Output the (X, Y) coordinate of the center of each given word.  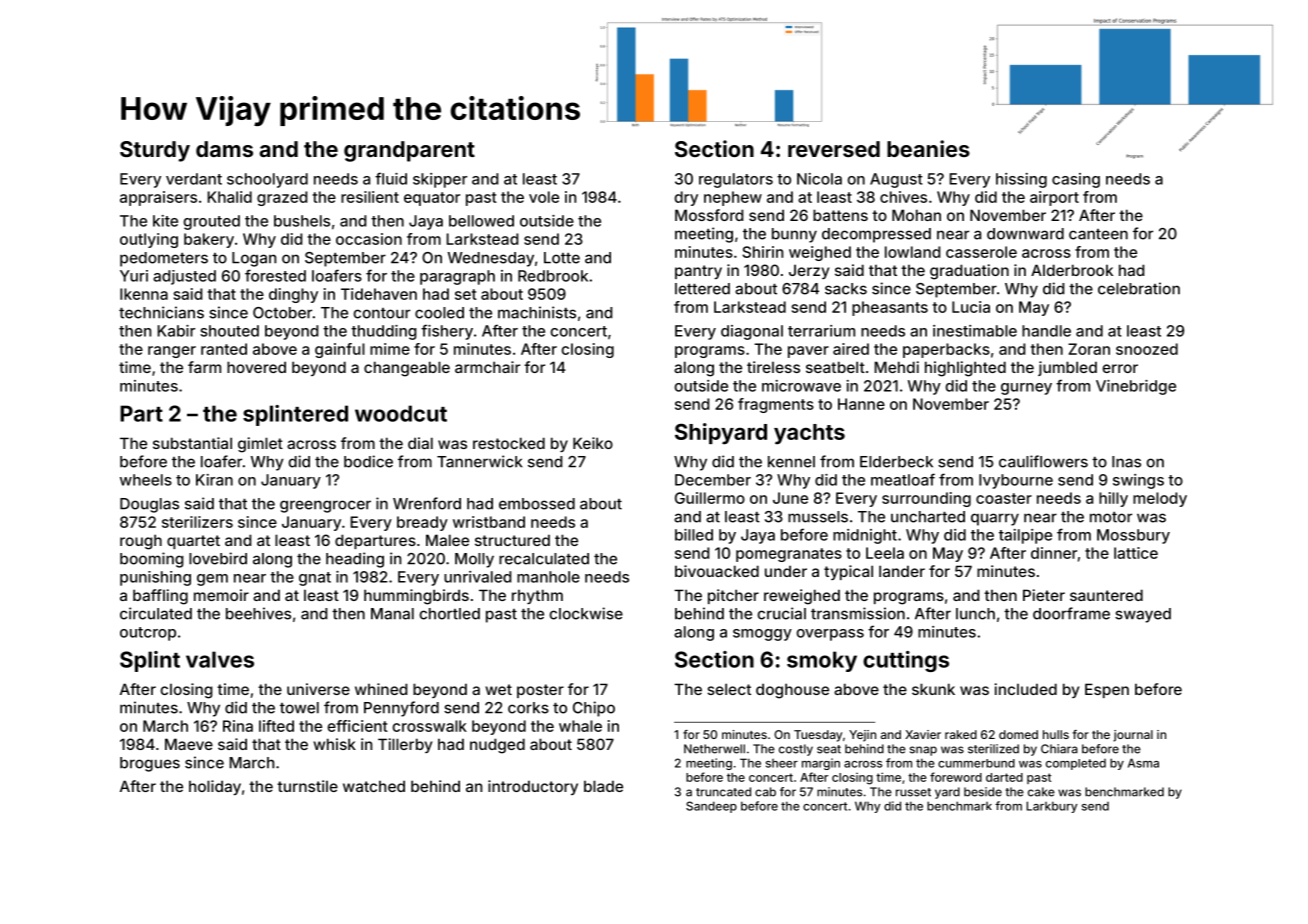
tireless (773, 367)
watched (374, 786)
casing (1076, 180)
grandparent (409, 151)
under (786, 571)
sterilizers (197, 522)
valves (220, 659)
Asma (1143, 763)
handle (1046, 331)
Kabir (176, 331)
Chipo (594, 709)
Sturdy (155, 151)
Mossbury (1133, 536)
